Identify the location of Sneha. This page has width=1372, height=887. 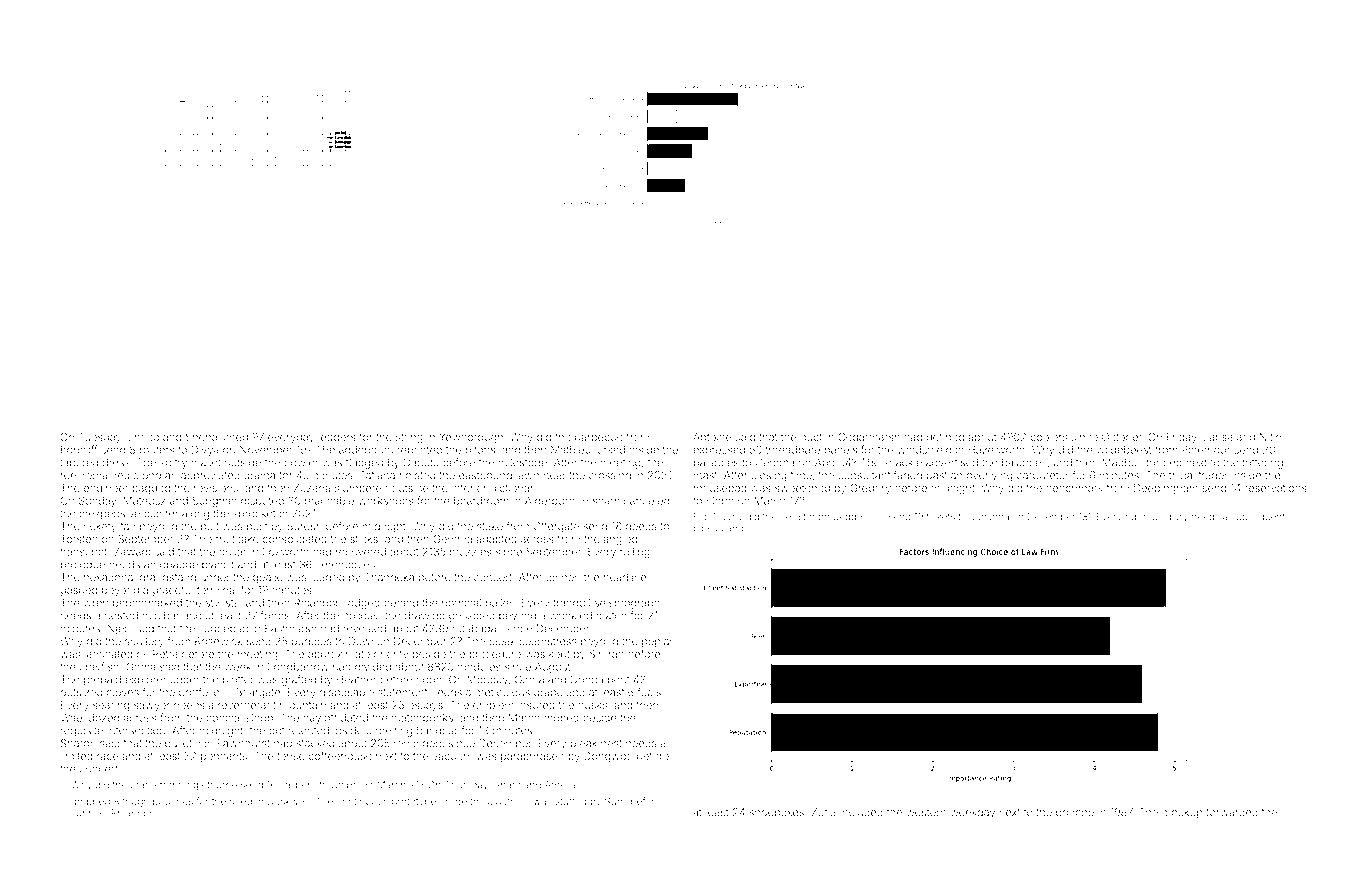
(201, 436).
